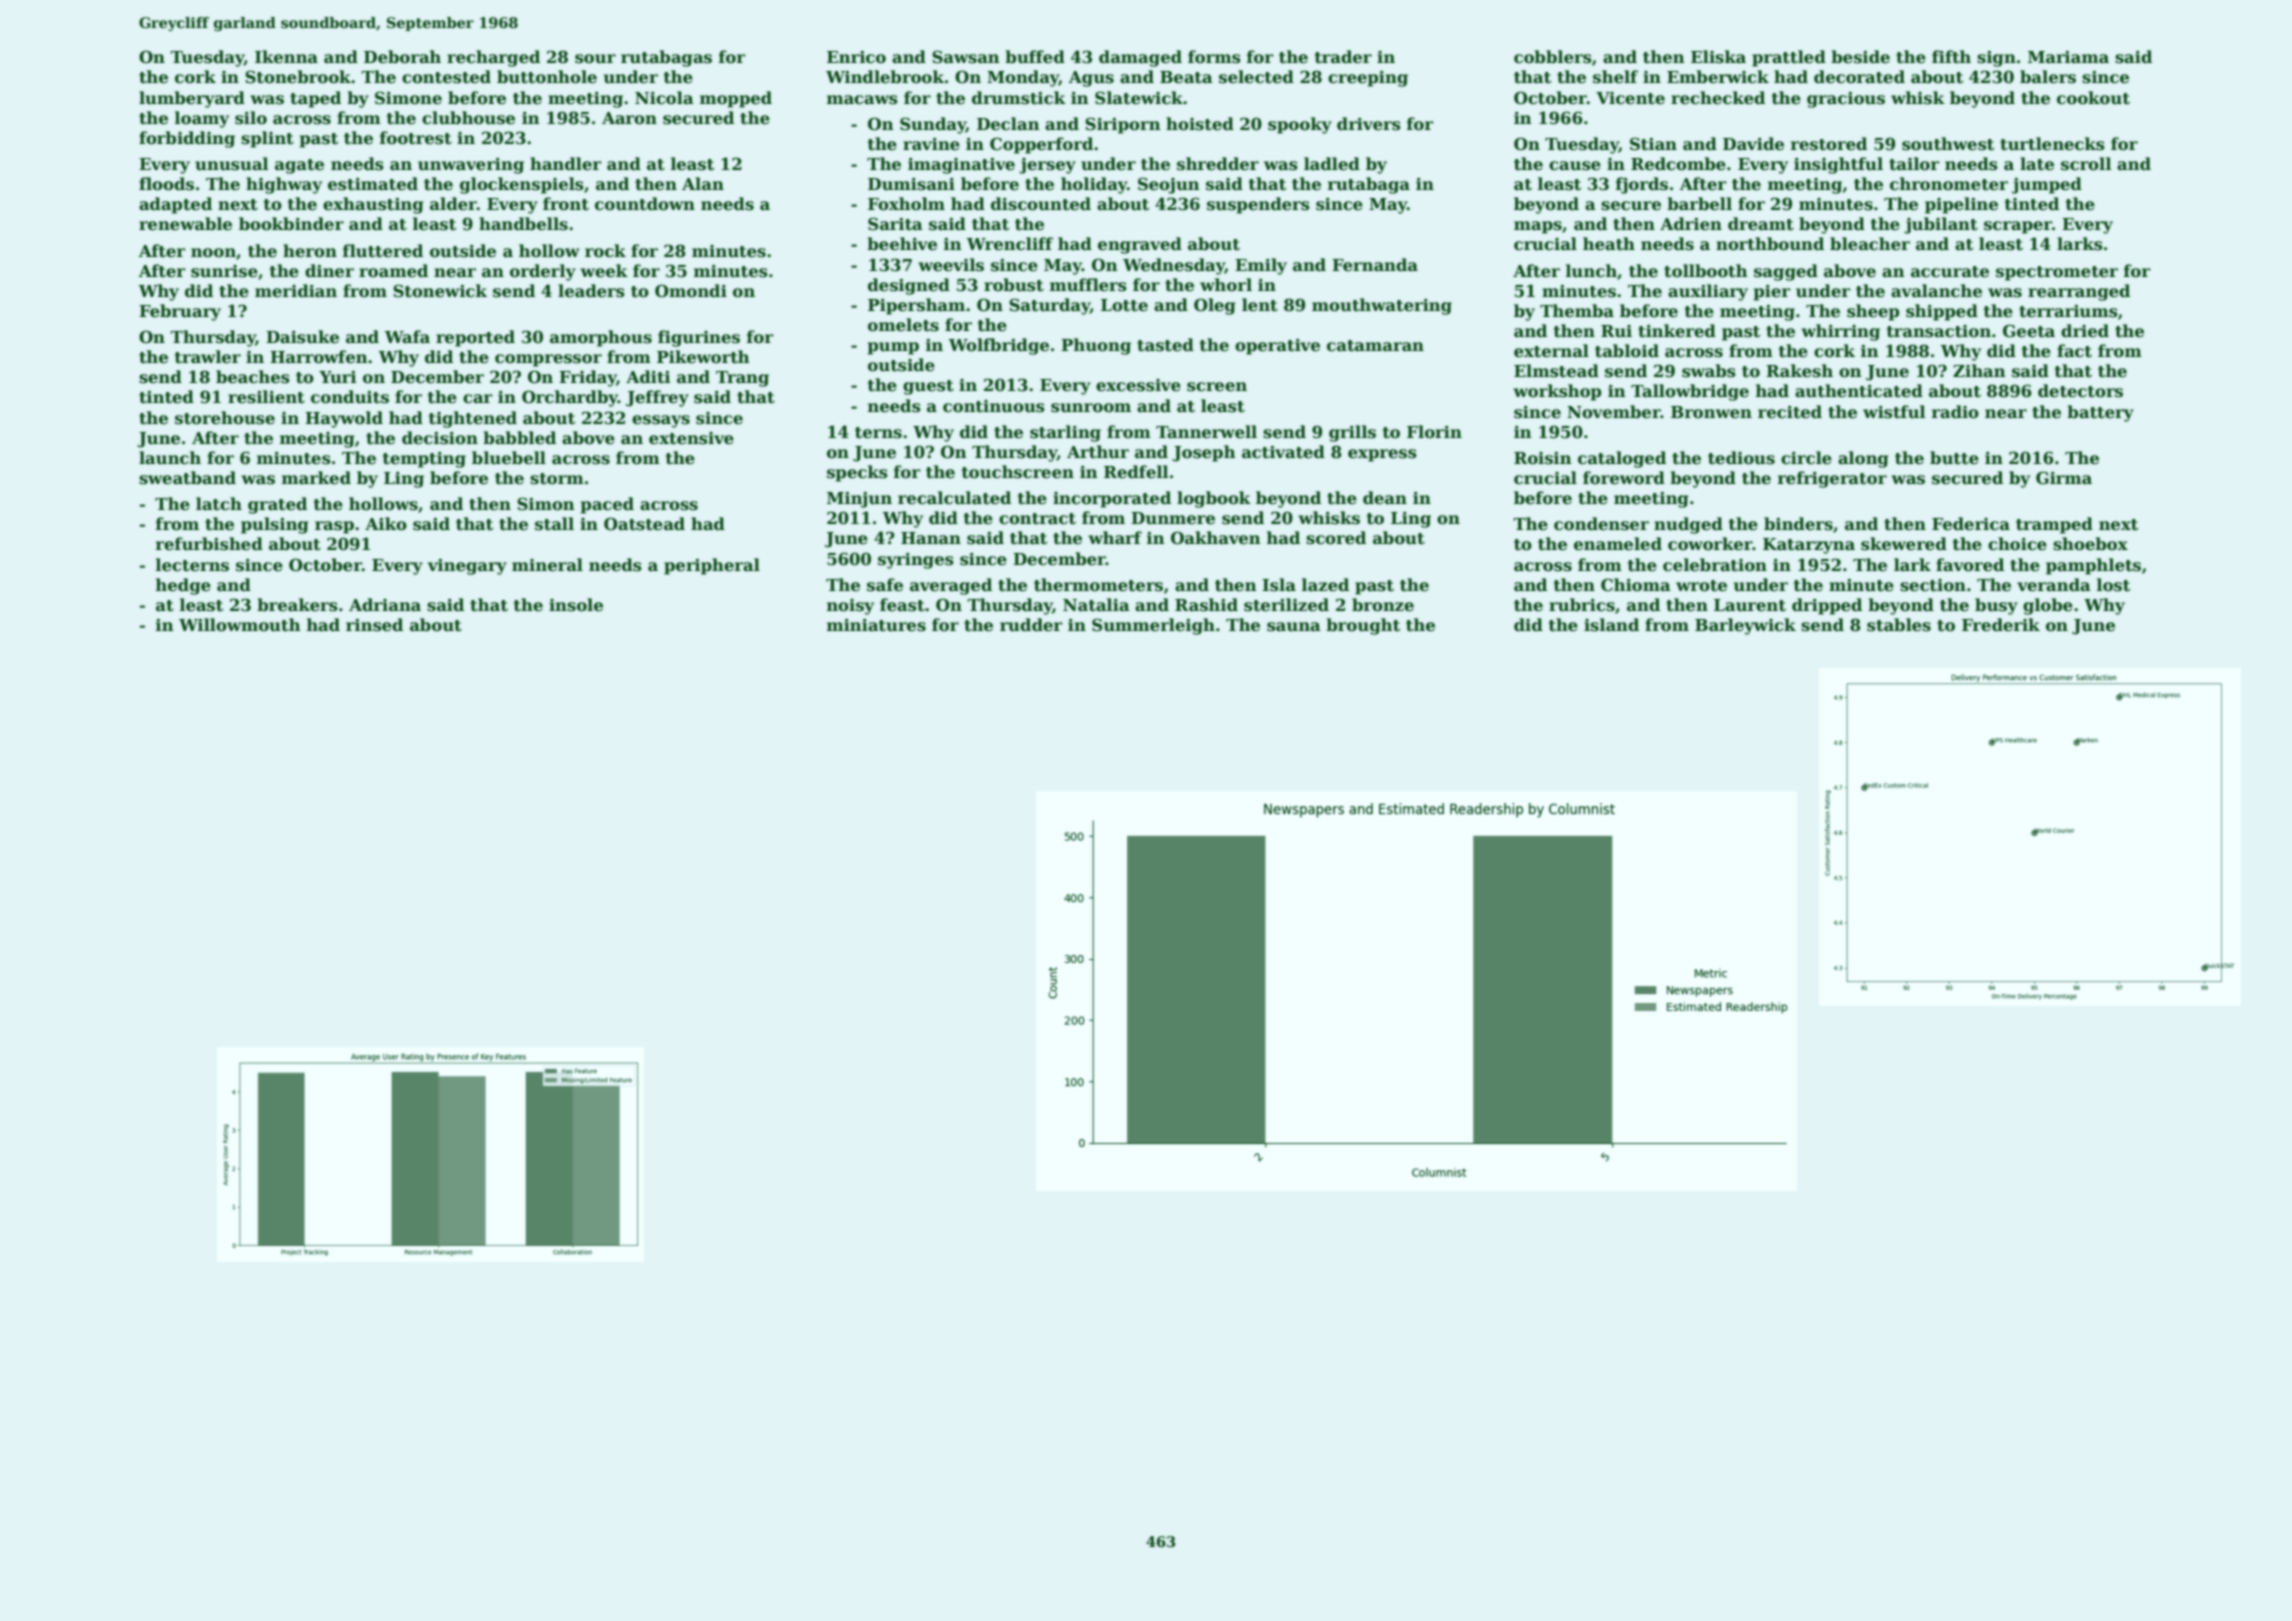  Describe the element at coordinates (493, 58) in the screenshot. I see `recharged` at that location.
